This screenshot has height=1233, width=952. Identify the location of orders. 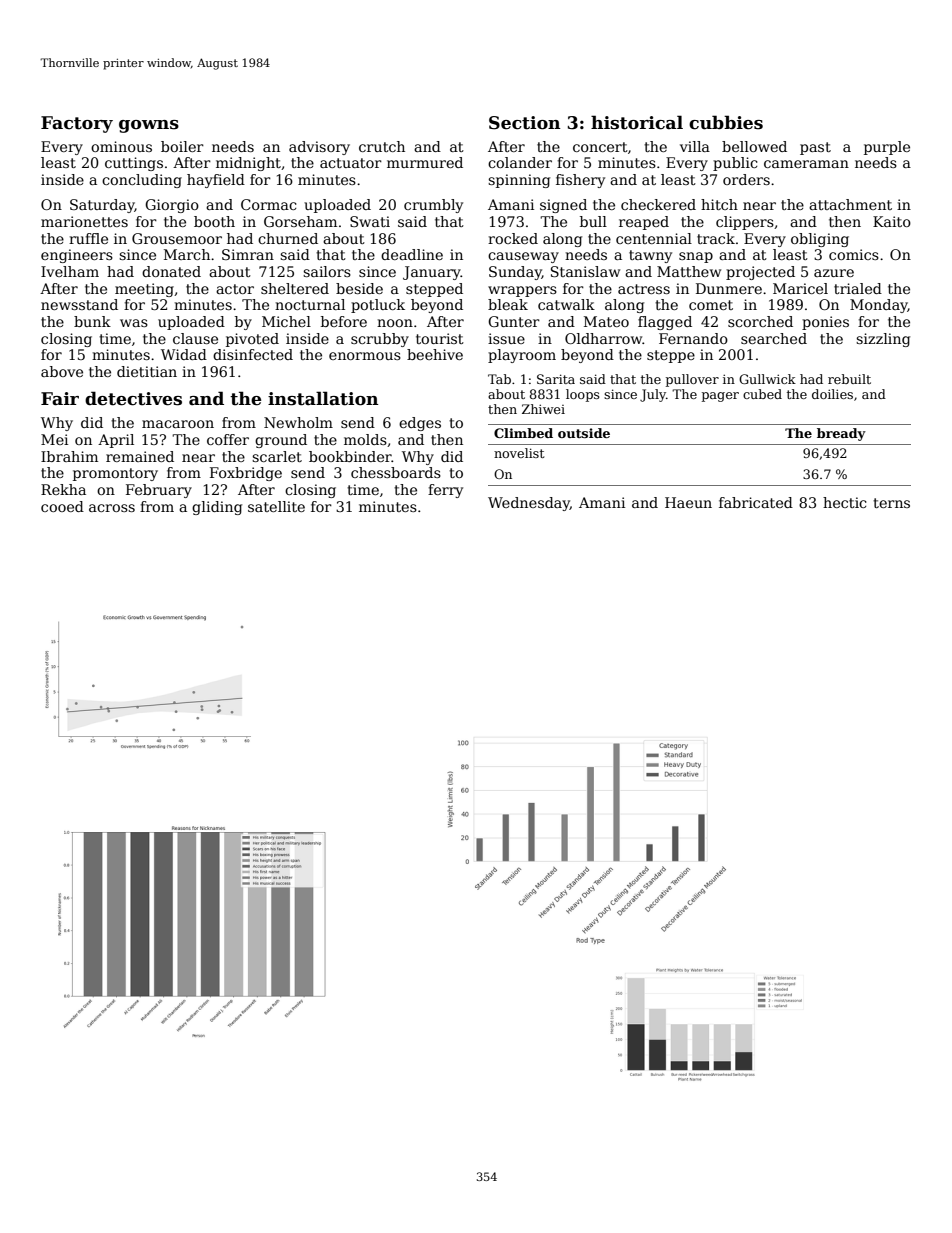
(746, 179).
